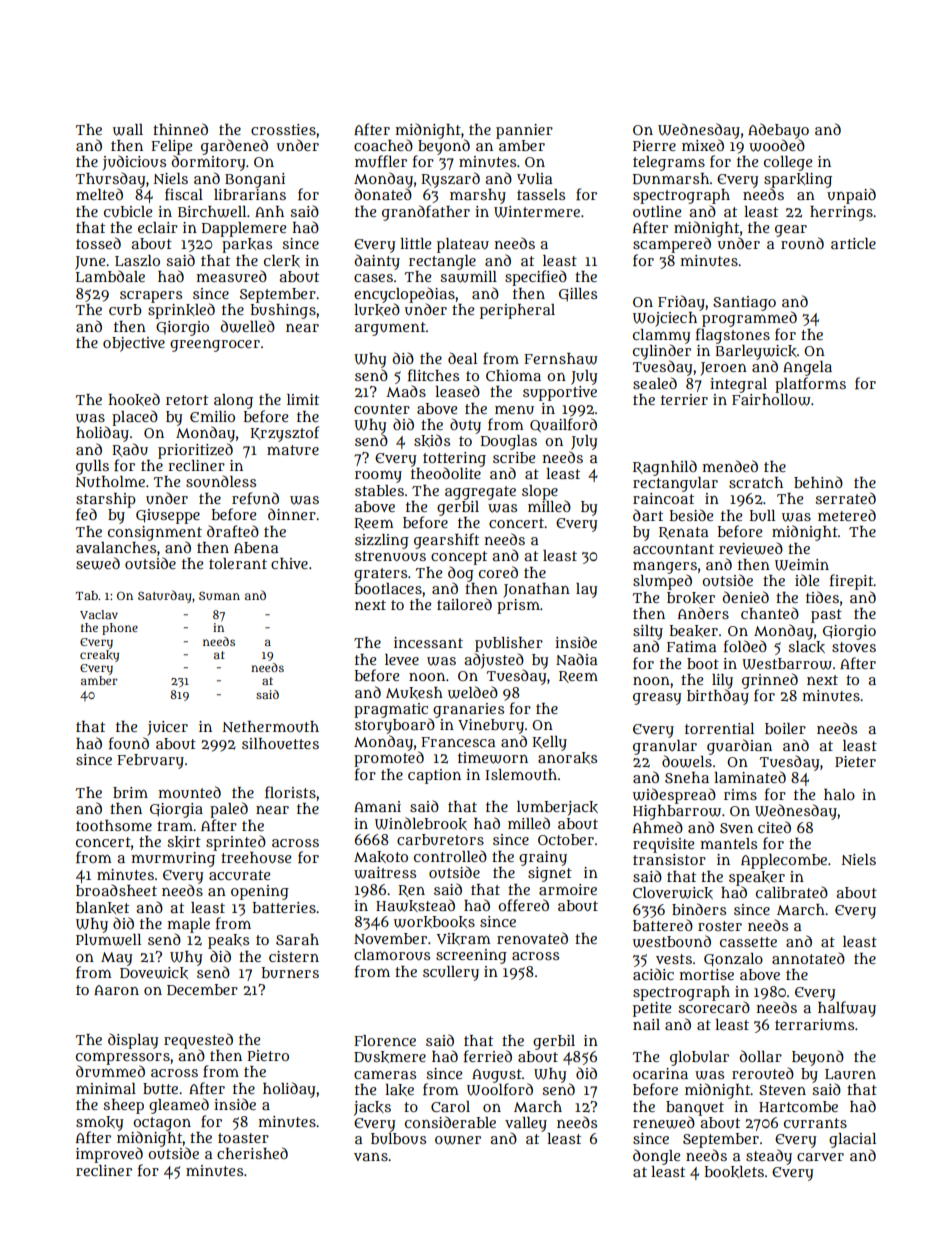  What do you see at coordinates (110, 481) in the document?
I see `Nutholme` at bounding box center [110, 481].
